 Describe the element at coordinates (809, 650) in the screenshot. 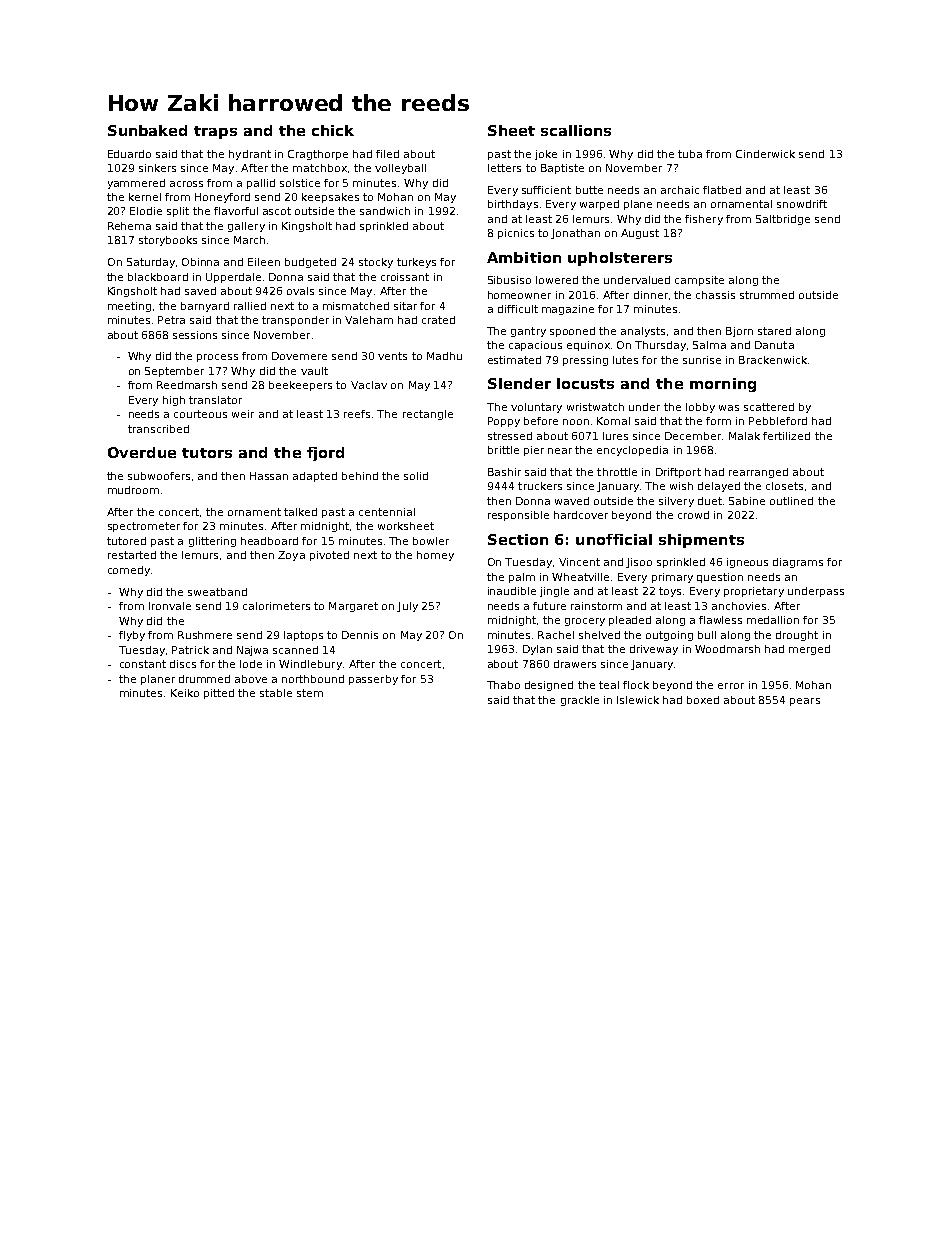

I see `merged` at that location.
